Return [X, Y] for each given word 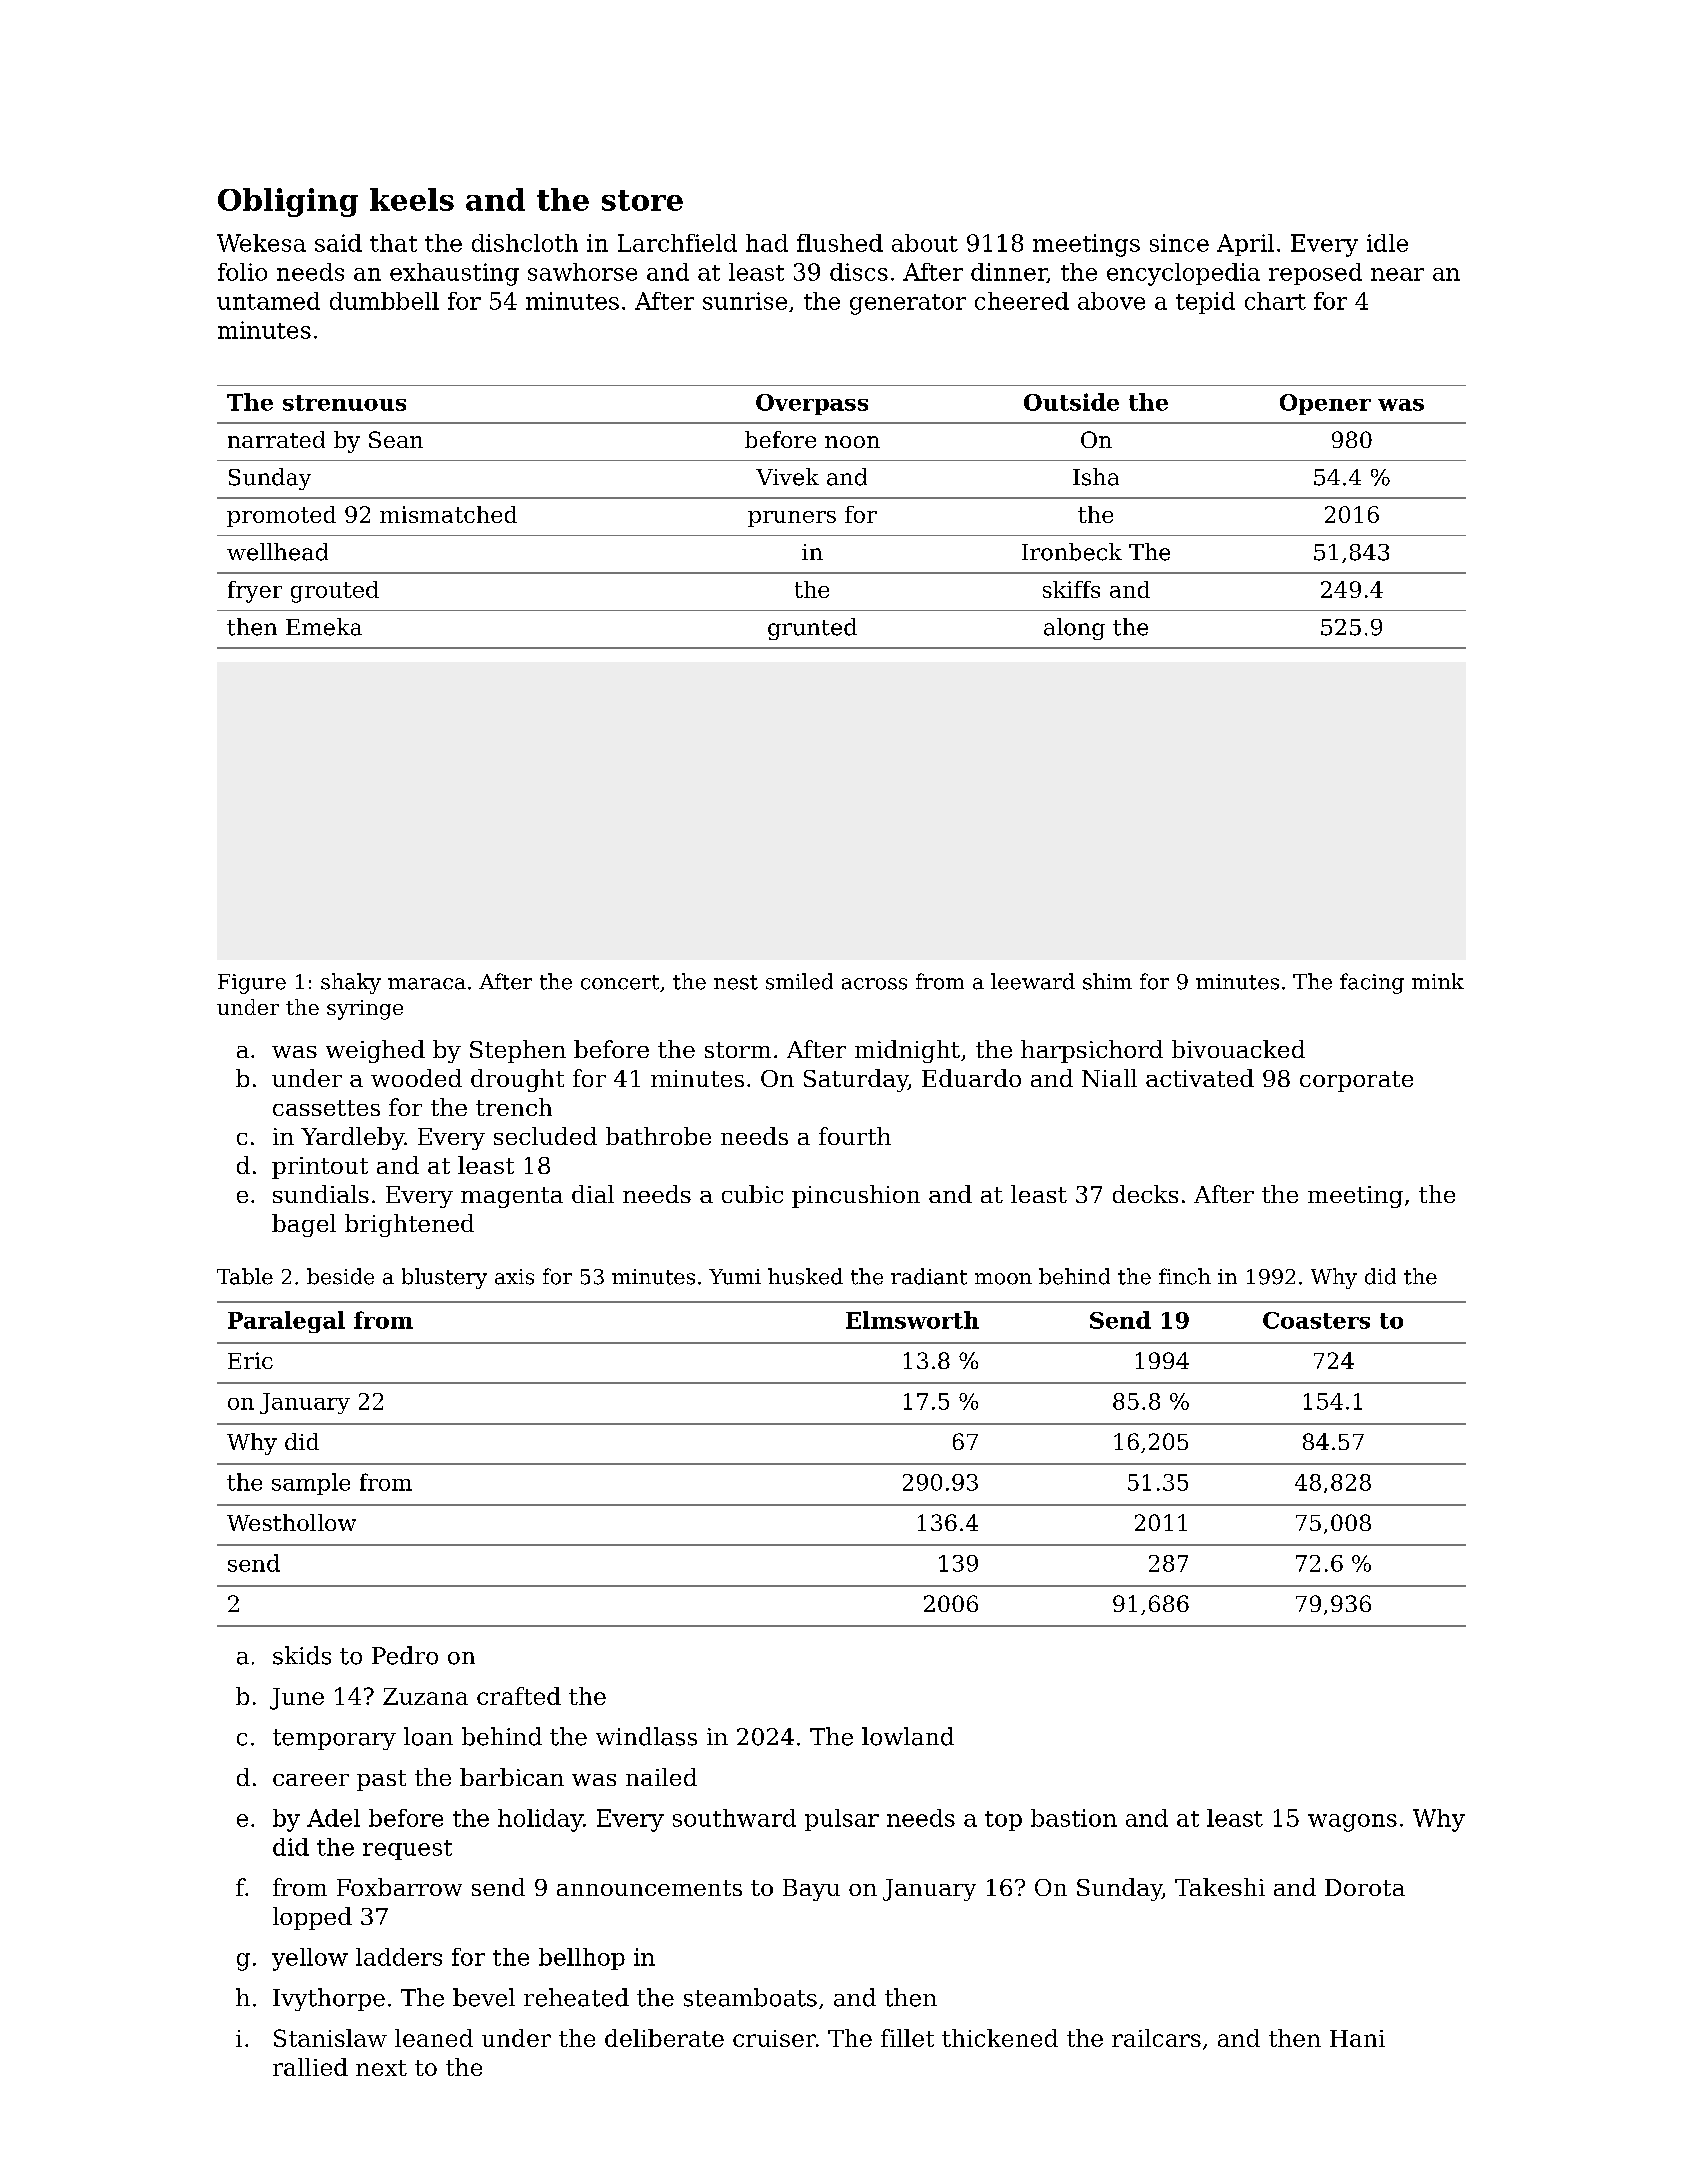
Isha [1096, 477]
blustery [444, 1278]
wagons [1352, 1823]
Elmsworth [912, 1320]
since [1179, 243]
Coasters [1316, 1320]
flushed [840, 243]
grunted [812, 629]
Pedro [405, 1655]
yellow [310, 1959]
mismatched [448, 514]
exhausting [454, 274]
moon [1003, 1279]
